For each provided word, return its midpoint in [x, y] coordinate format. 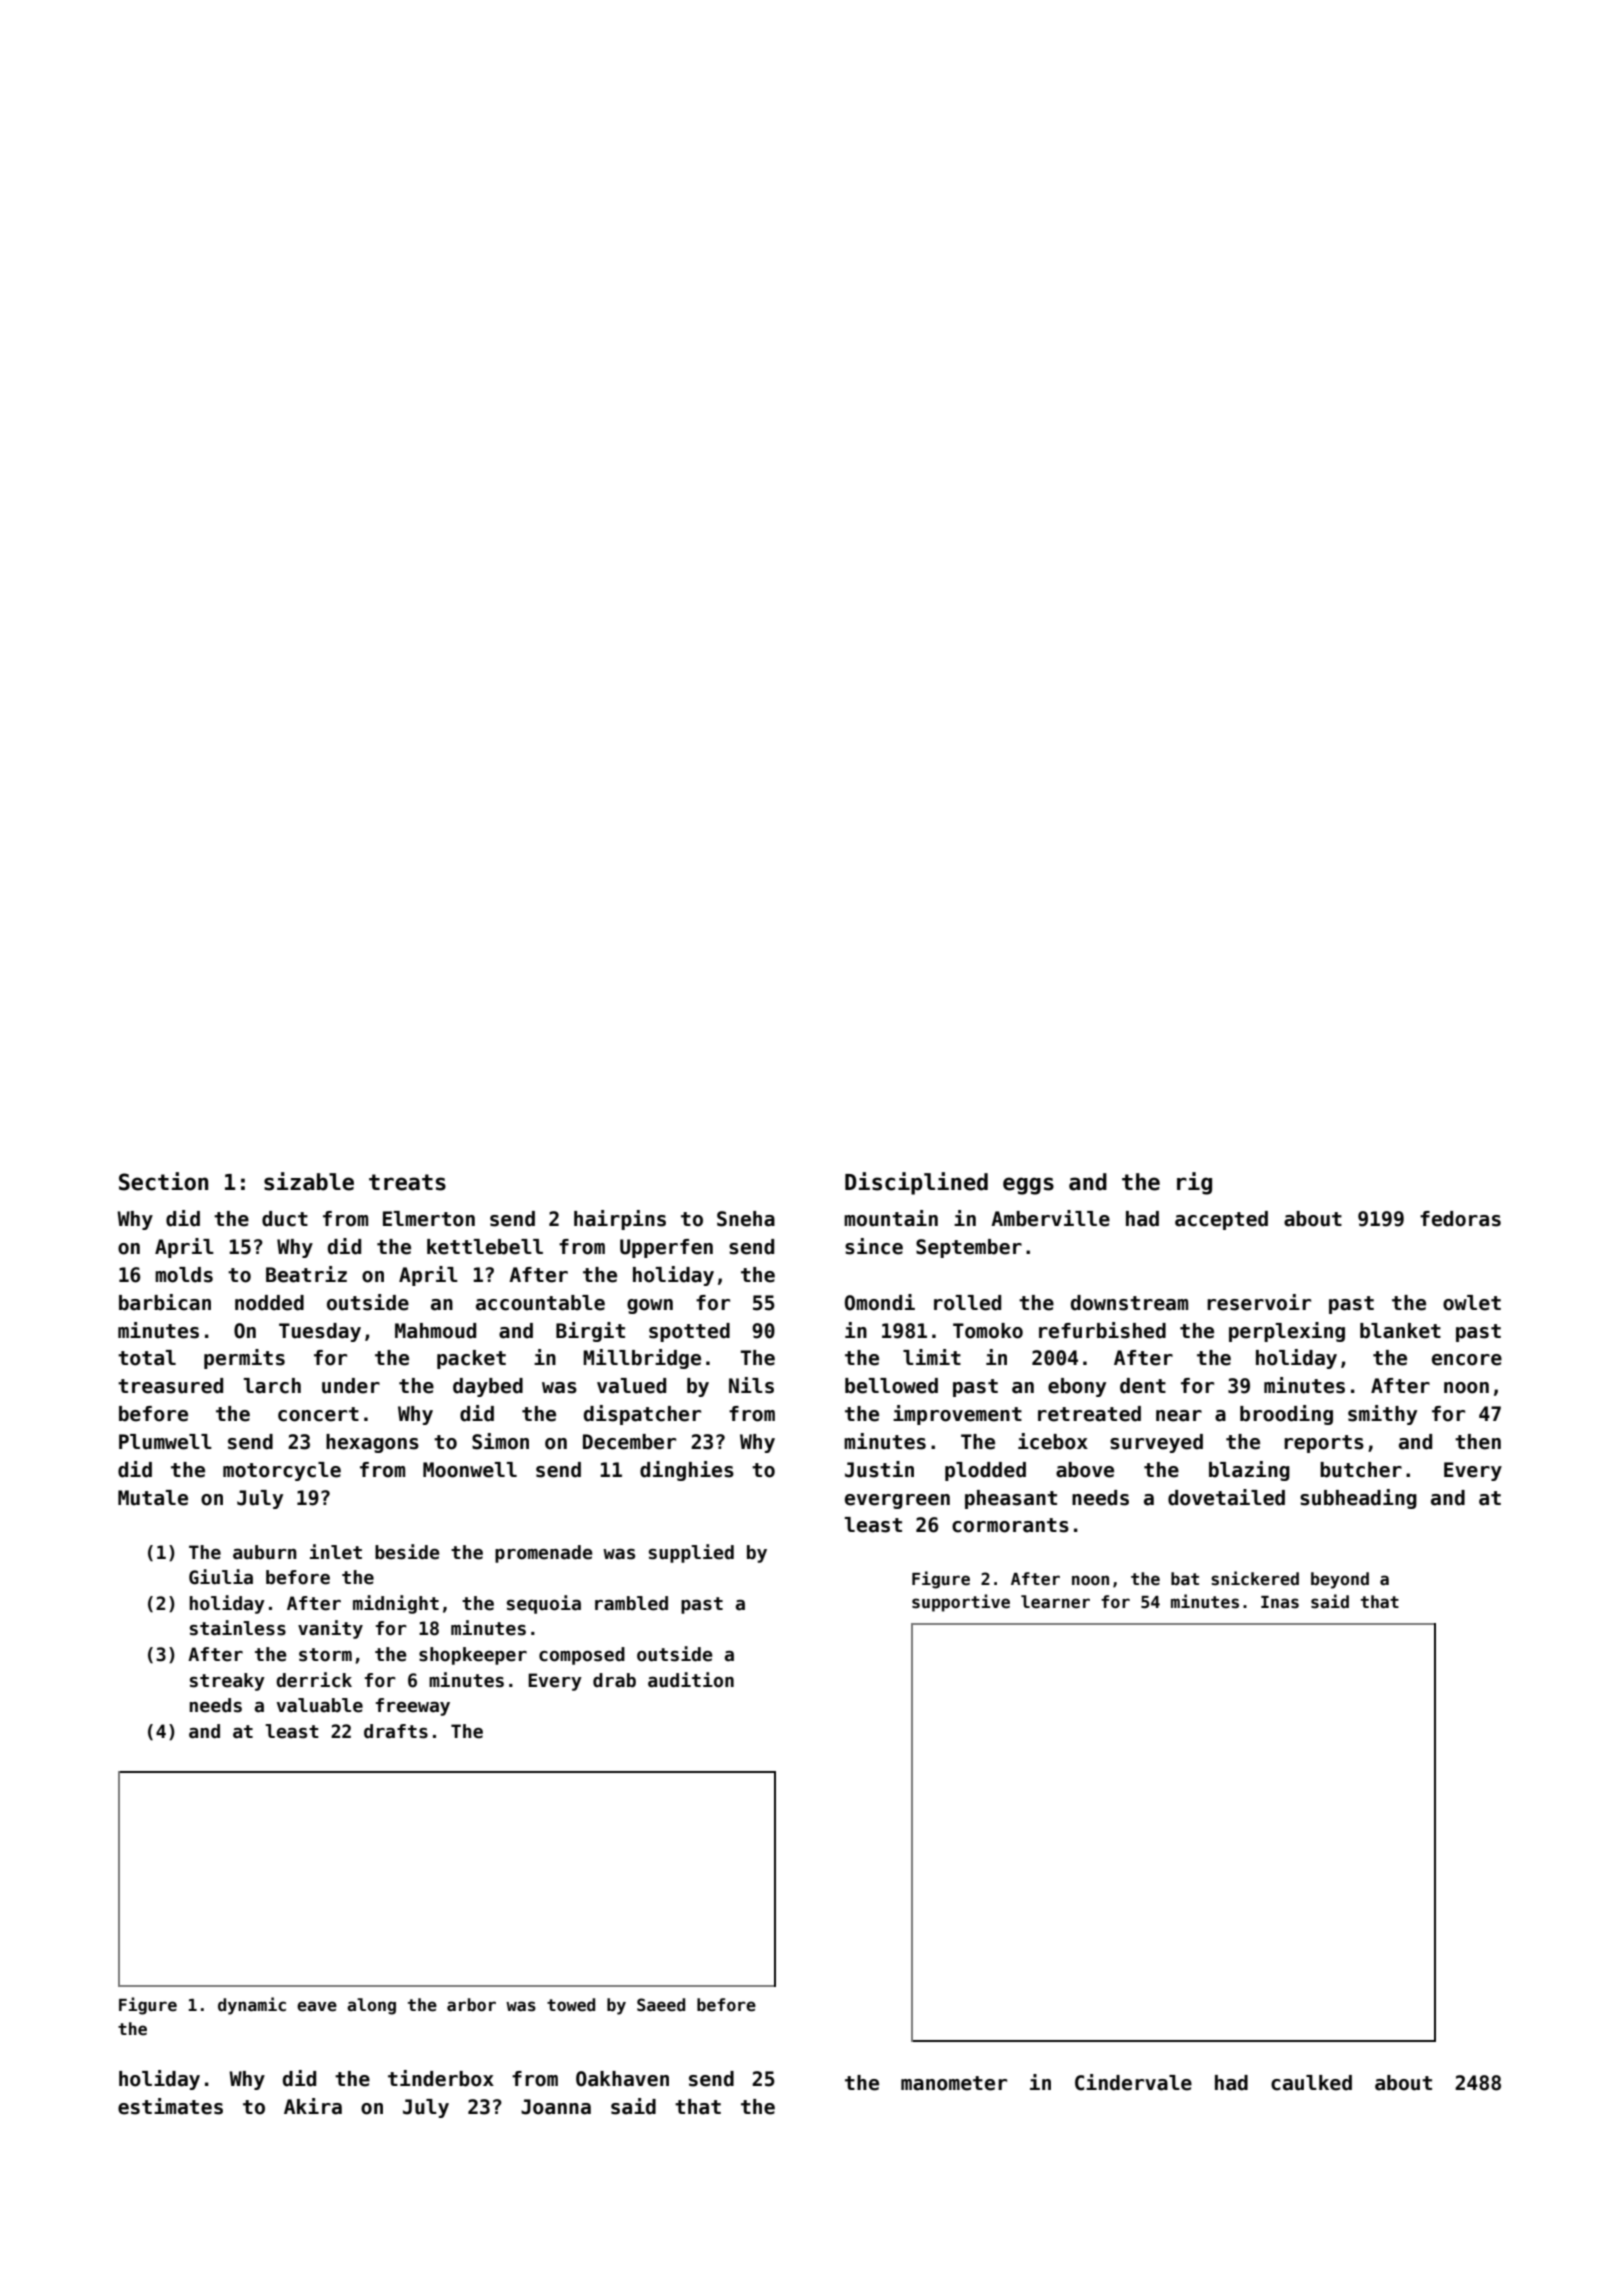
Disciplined [916, 1183]
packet [471, 1359]
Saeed [661, 2005]
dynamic [252, 2006]
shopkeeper [473, 1656]
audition [691, 1680]
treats [407, 1182]
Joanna [556, 2107]
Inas [1280, 1602]
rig [1194, 1183]
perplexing [1287, 1332]
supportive [961, 1603]
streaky [227, 1682]
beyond [1340, 1580]
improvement [957, 1415]
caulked [1311, 2083]
